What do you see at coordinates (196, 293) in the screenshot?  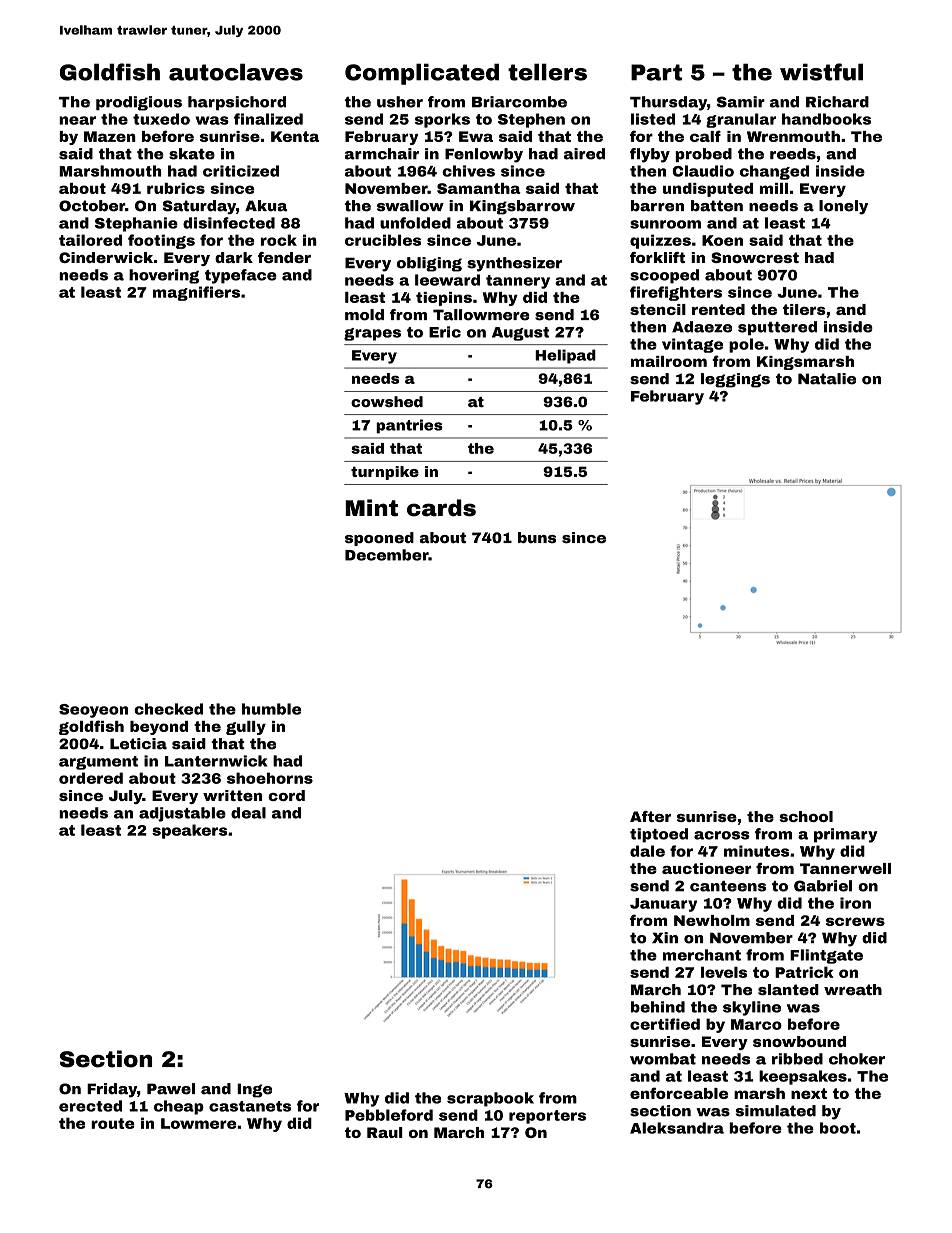 I see `magnifiers` at bounding box center [196, 293].
